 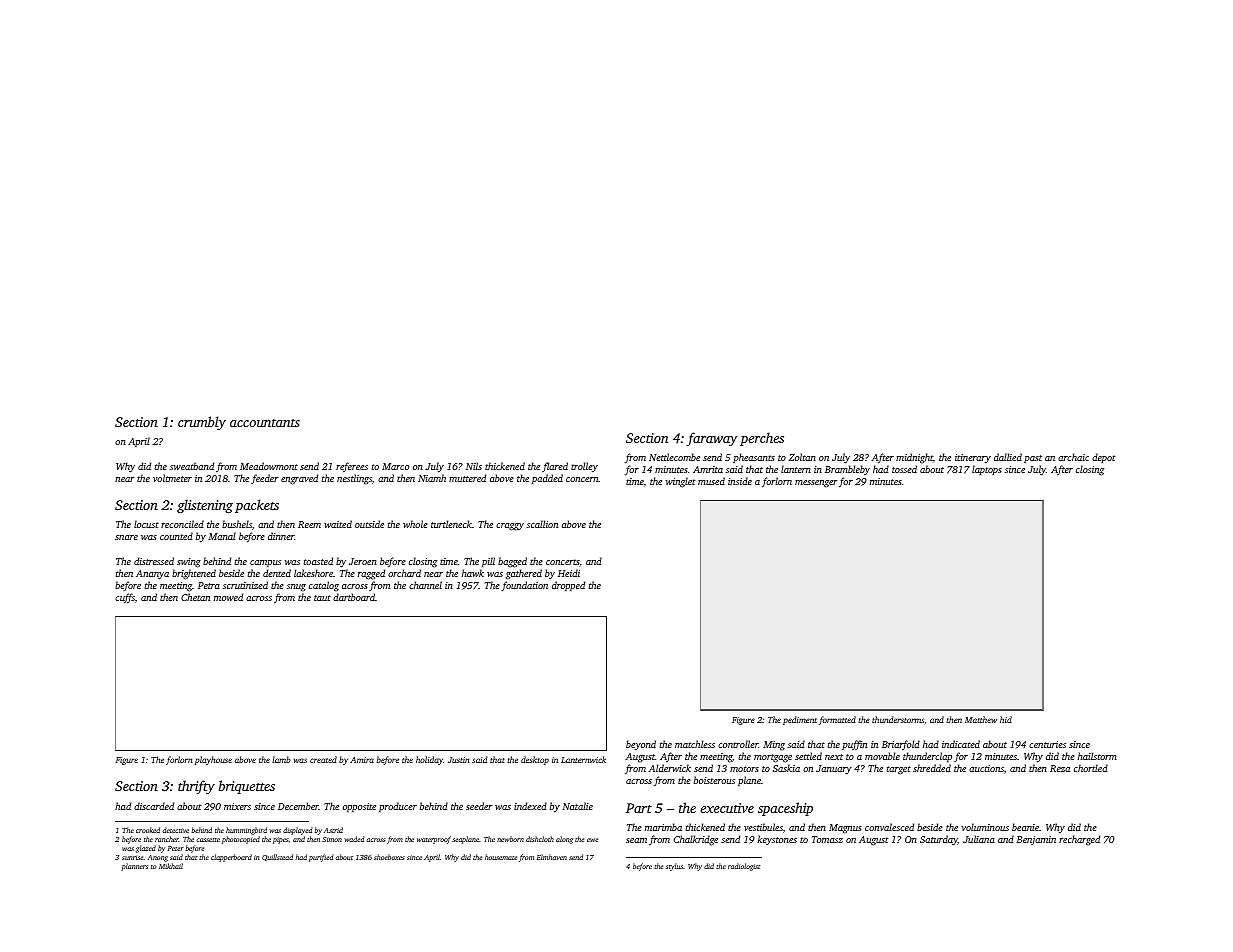 I want to click on toasted, so click(x=318, y=561).
